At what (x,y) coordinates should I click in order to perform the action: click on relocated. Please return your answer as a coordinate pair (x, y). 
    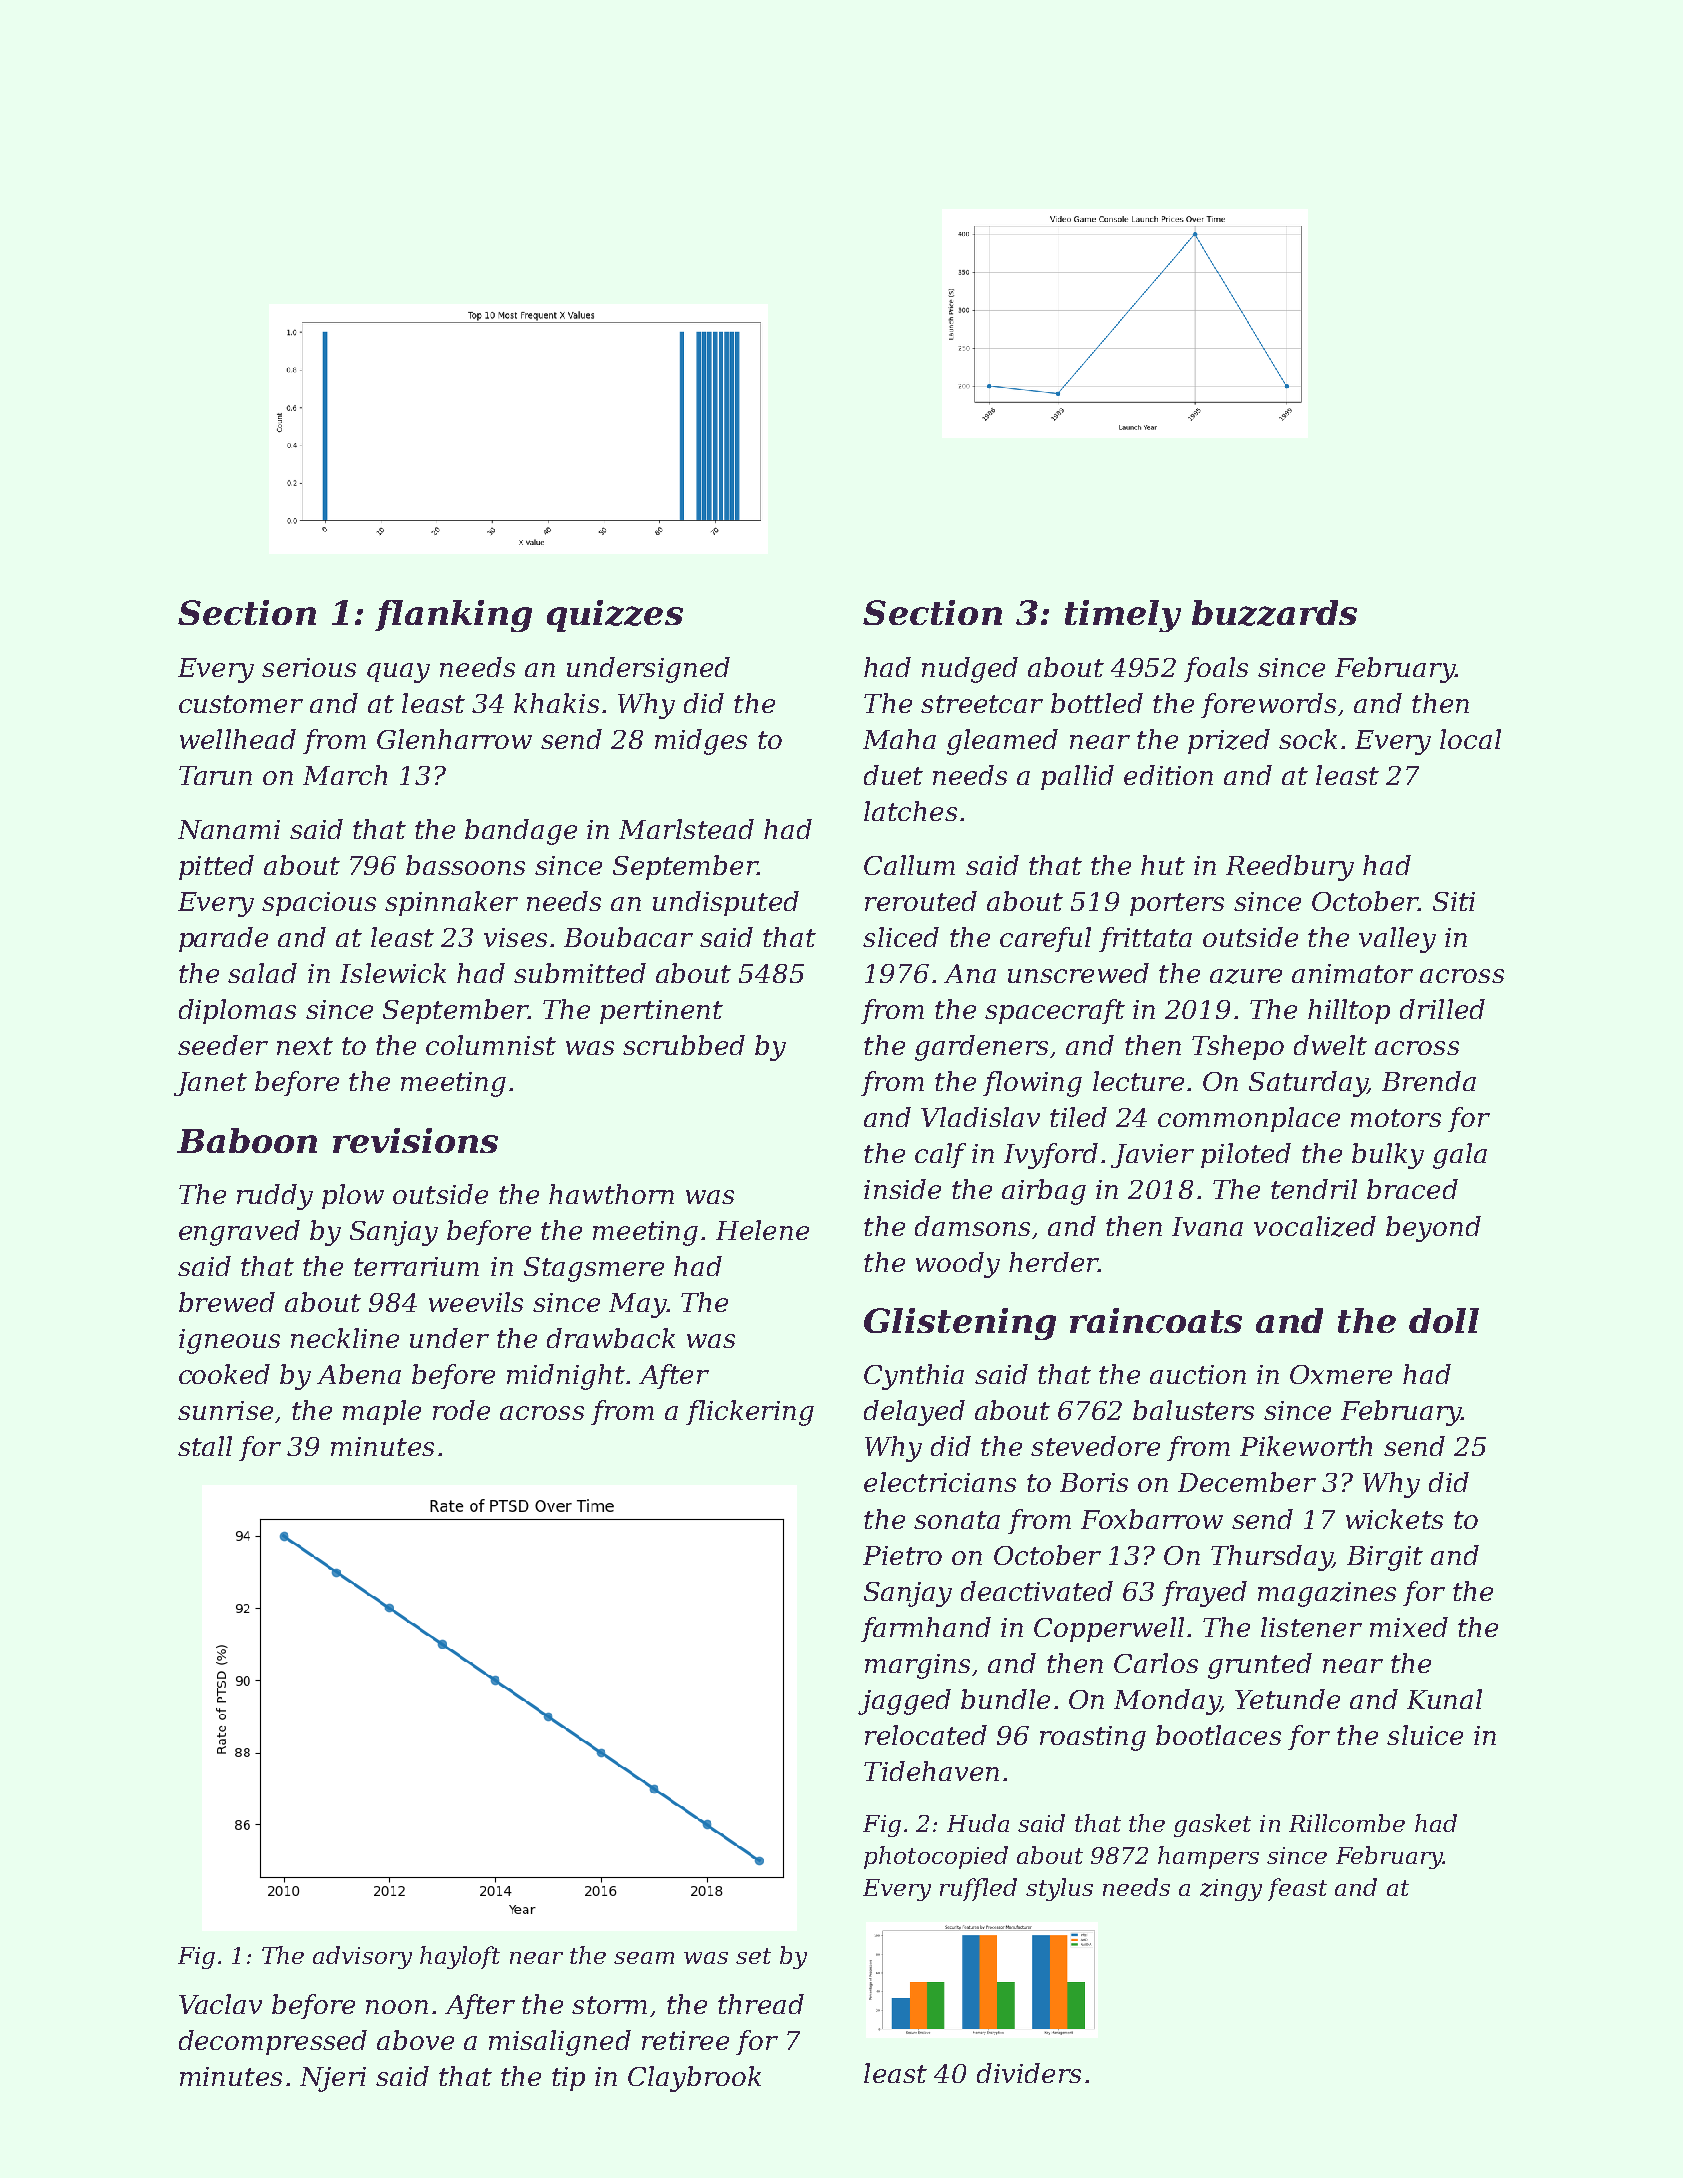
    Looking at the image, I should click on (926, 1735).
